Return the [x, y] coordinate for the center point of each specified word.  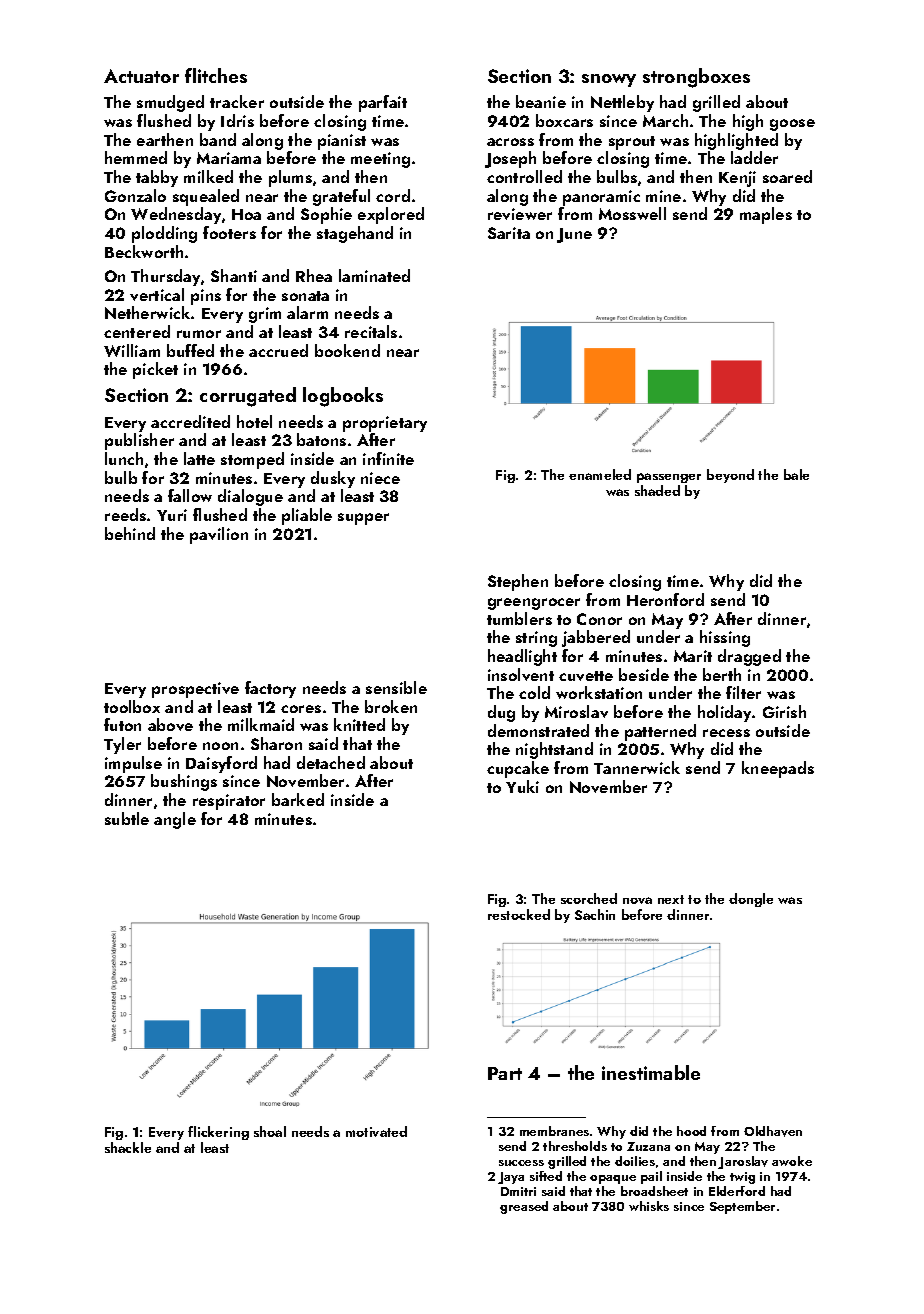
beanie [541, 101]
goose [792, 125]
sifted [546, 1176]
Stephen [518, 582]
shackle [128, 1147]
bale [796, 474]
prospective [195, 690]
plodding [164, 234]
